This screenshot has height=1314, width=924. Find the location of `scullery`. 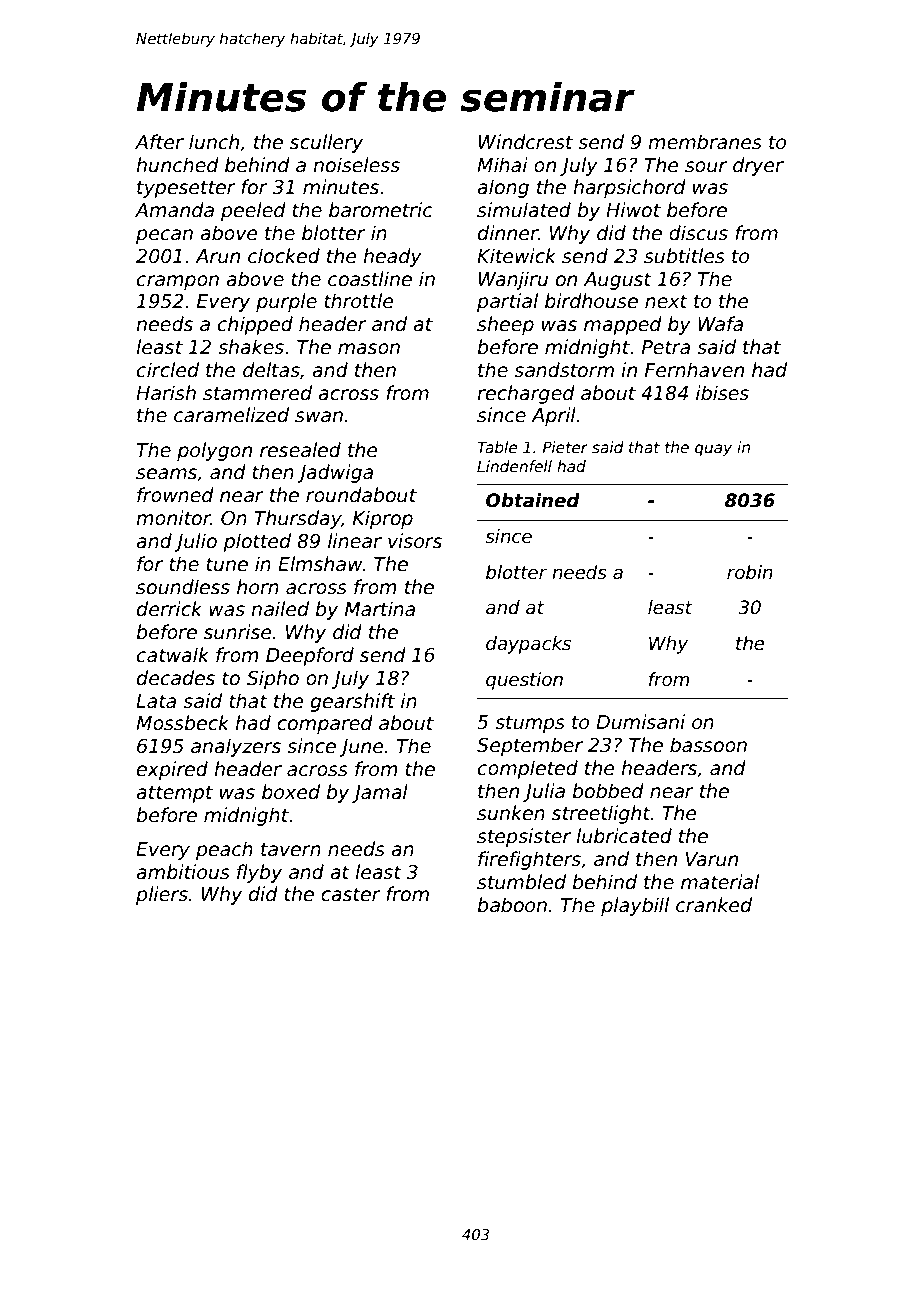

scullery is located at coordinates (326, 143).
